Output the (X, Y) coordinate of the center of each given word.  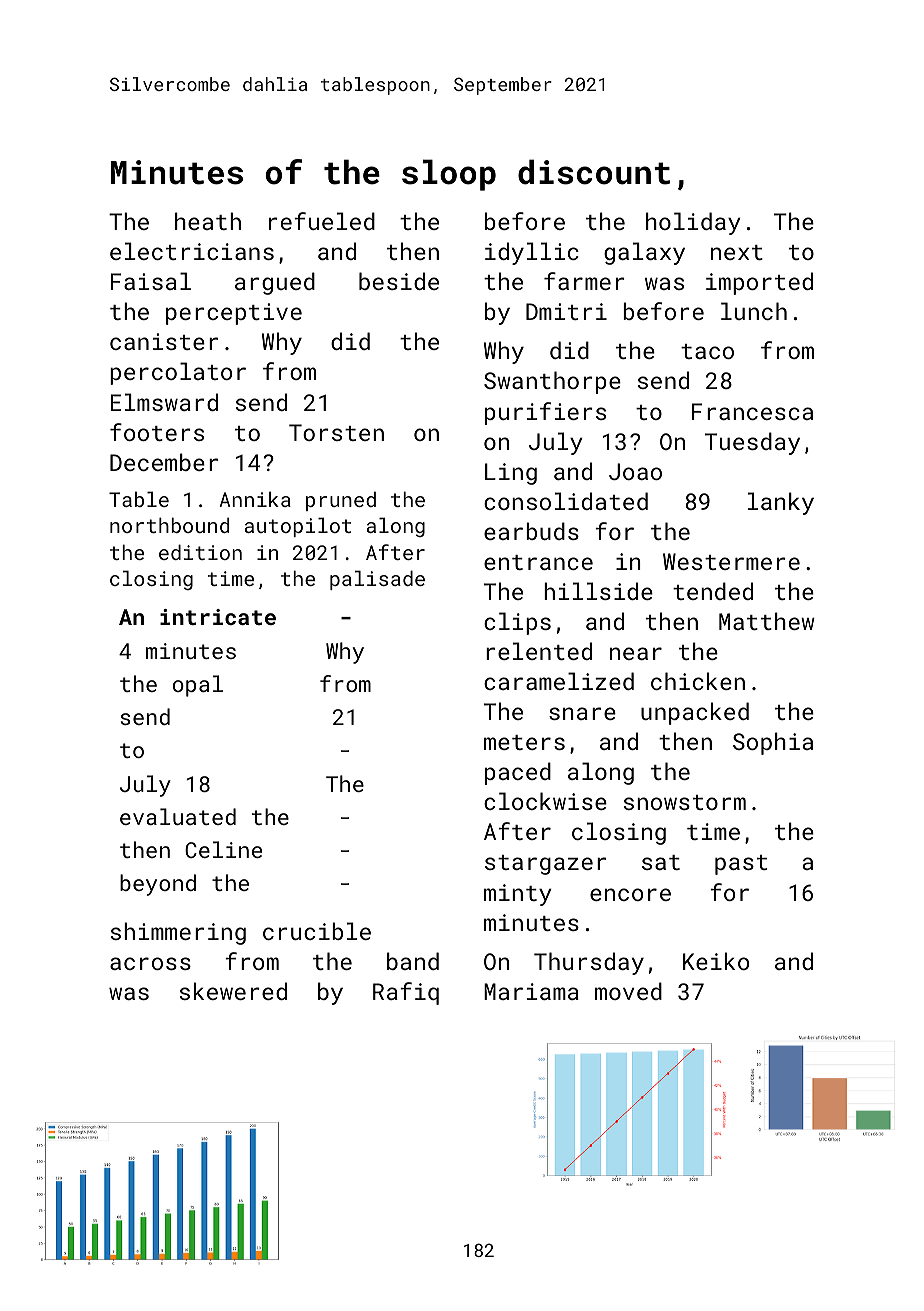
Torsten (336, 432)
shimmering (178, 933)
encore (630, 894)
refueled (322, 221)
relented (539, 651)
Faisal (151, 281)
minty (518, 895)
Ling (511, 474)
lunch (754, 311)
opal (198, 686)
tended (713, 591)
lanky (781, 503)
